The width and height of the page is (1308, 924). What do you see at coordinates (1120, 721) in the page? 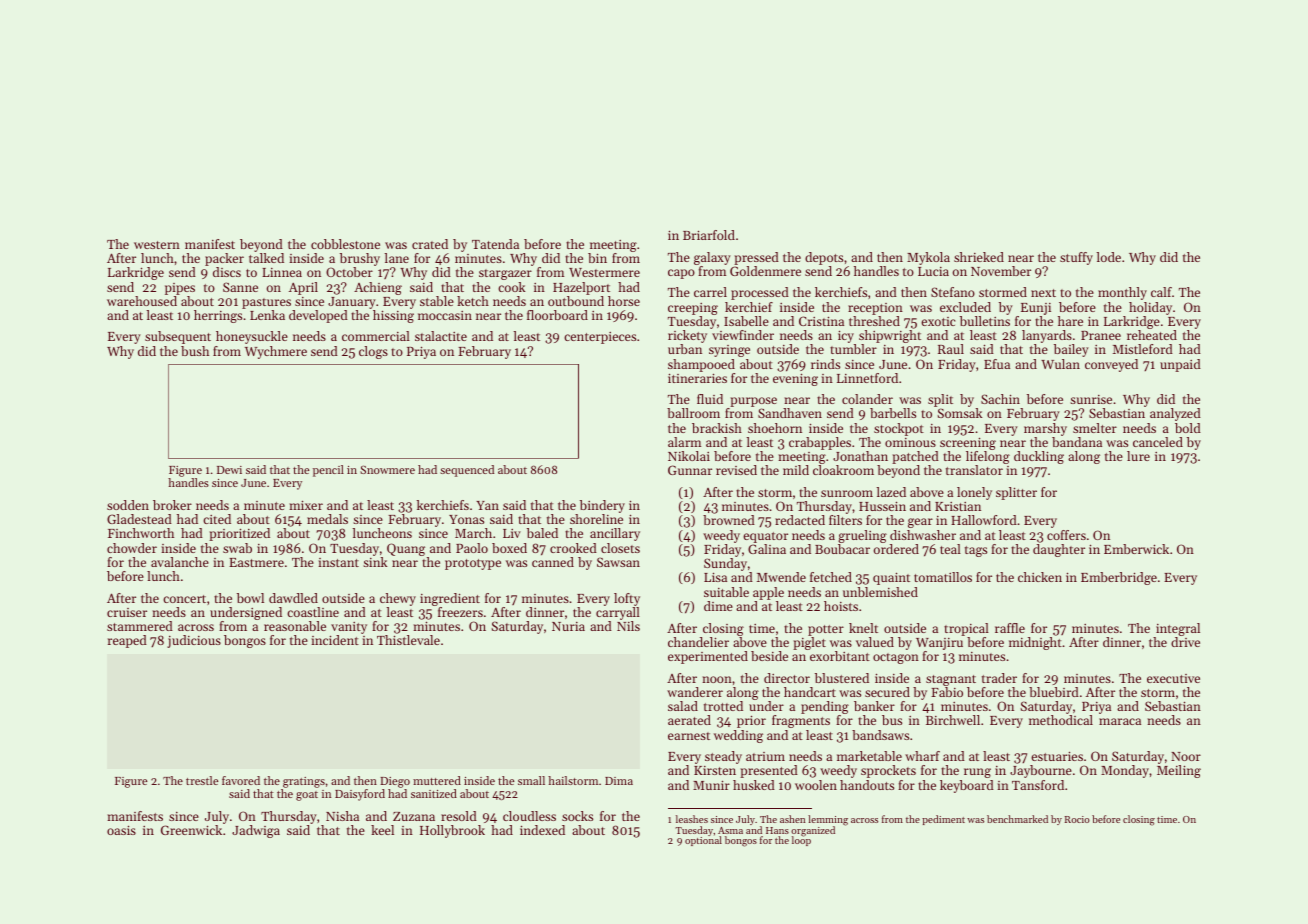
I see `maraca` at bounding box center [1120, 721].
